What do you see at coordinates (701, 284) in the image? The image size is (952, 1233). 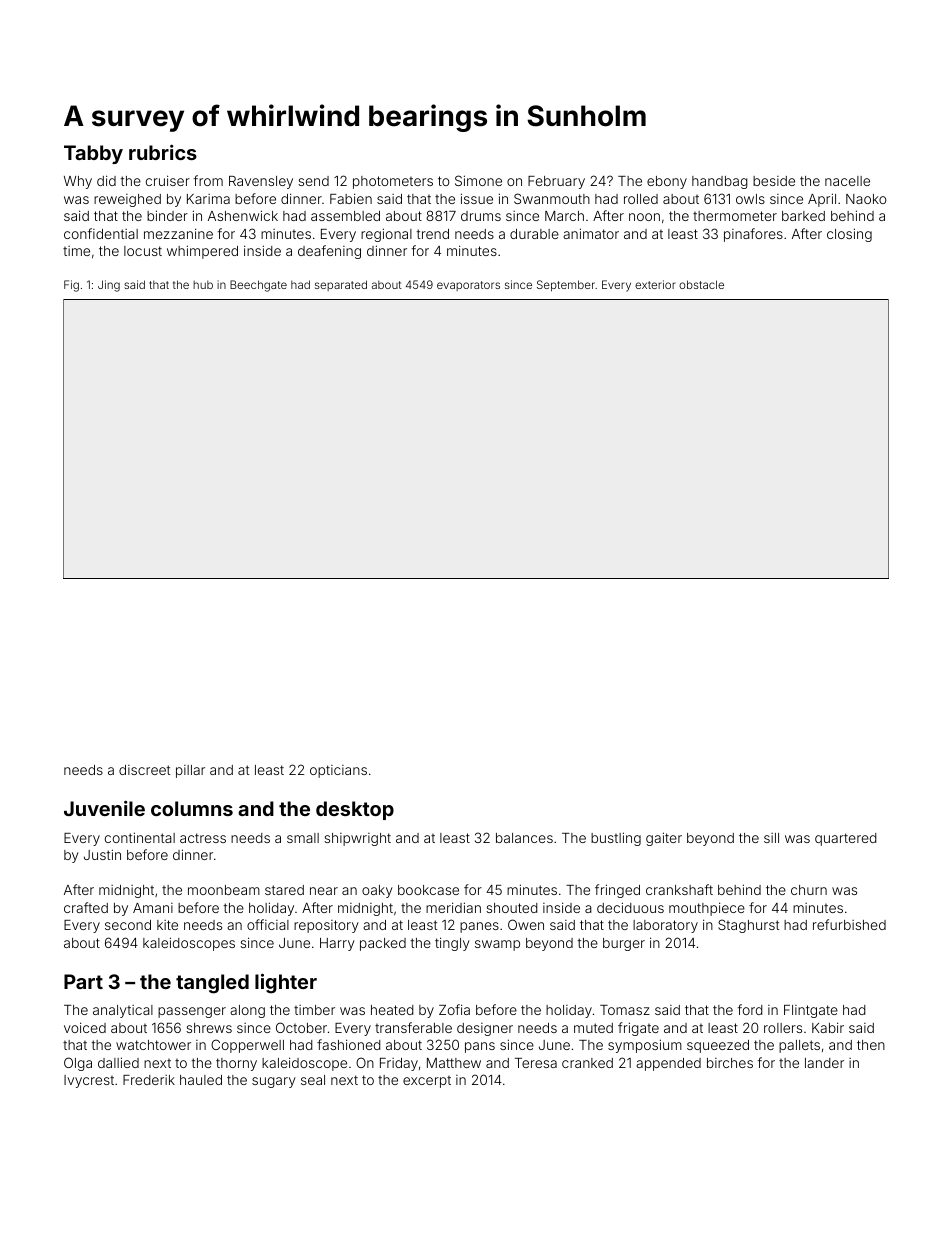 I see `obstacle` at bounding box center [701, 284].
